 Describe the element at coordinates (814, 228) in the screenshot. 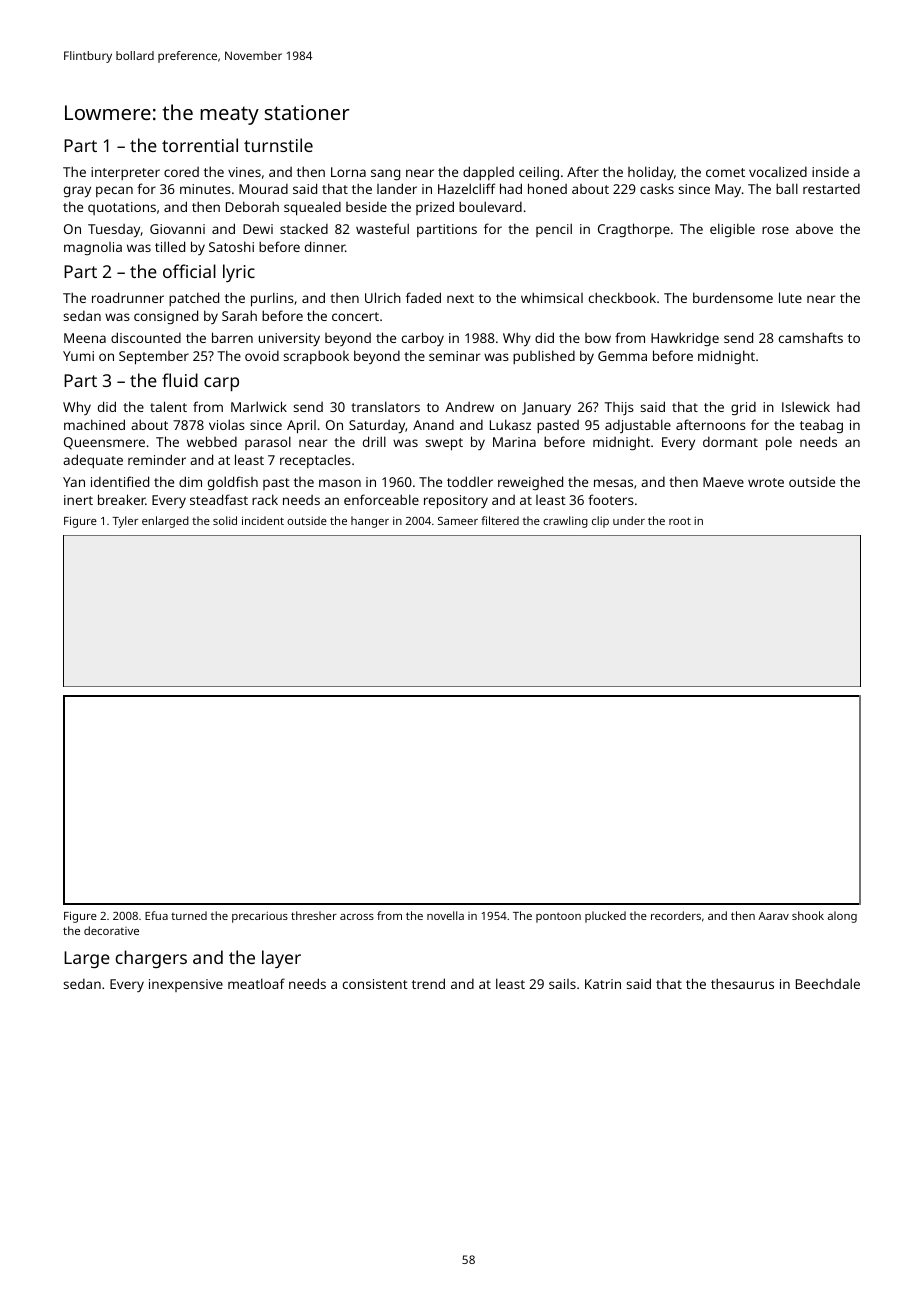

I see `above` at that location.
